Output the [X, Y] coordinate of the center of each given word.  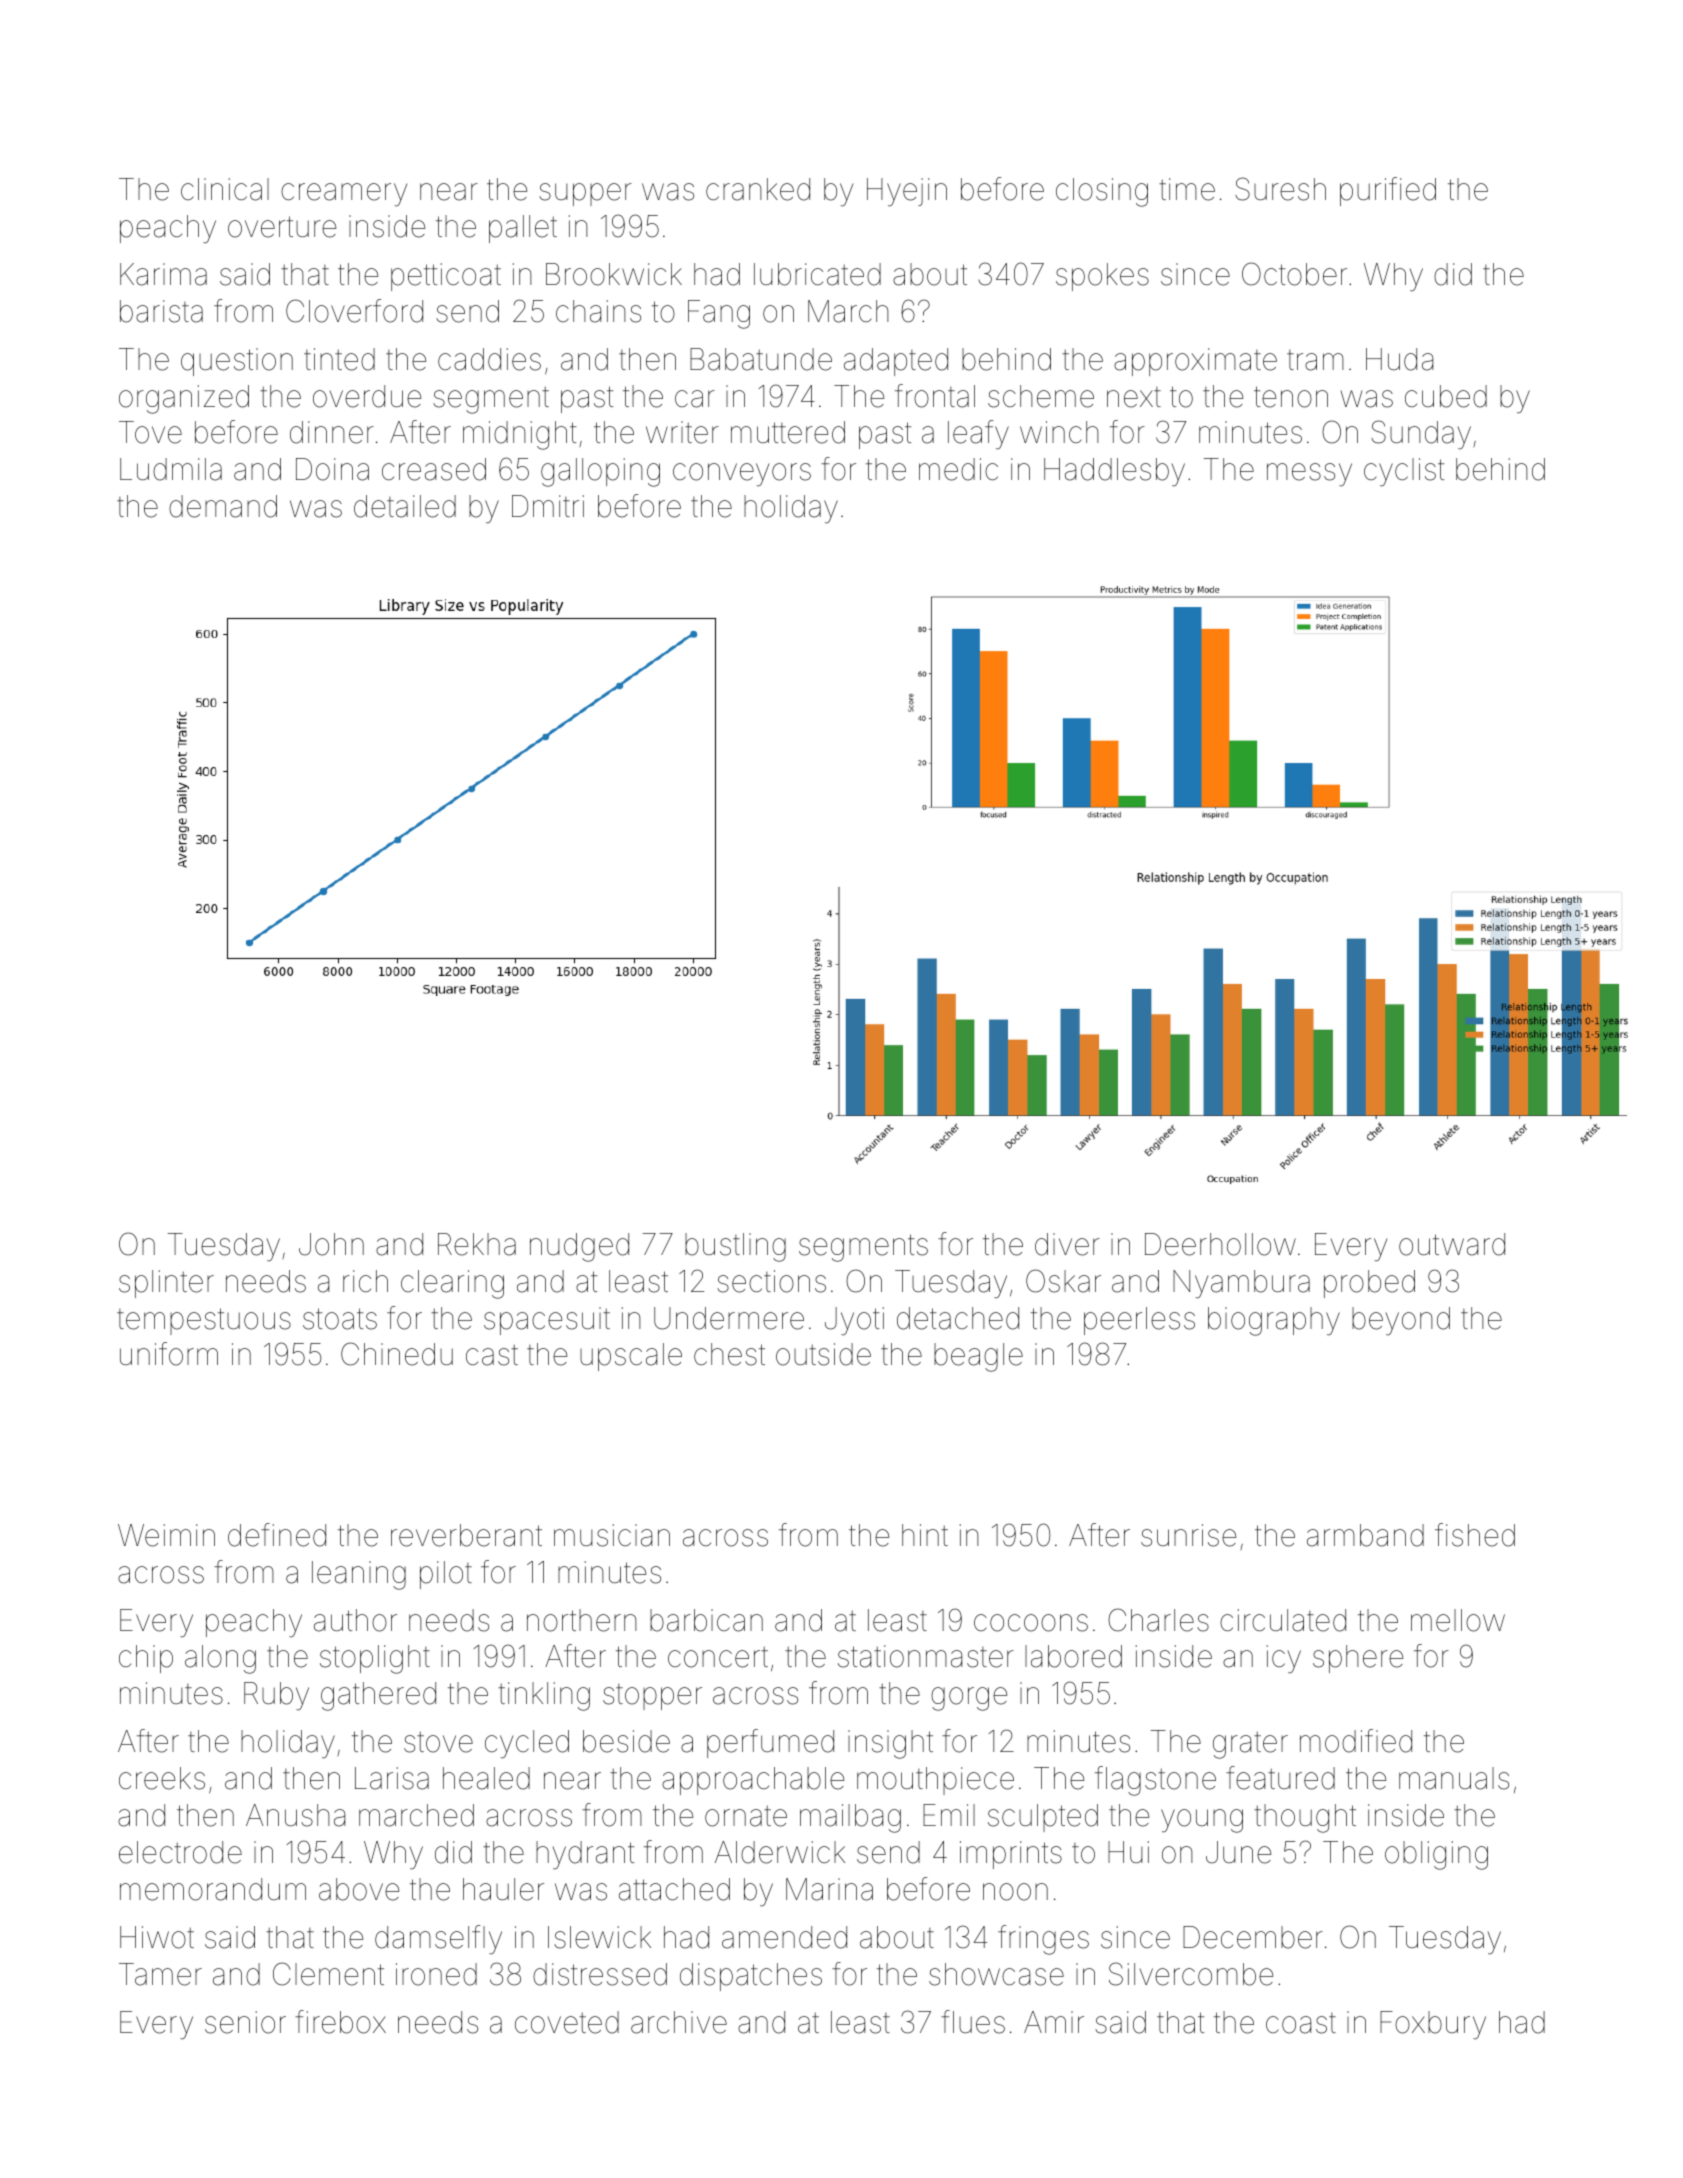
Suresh [1280, 189]
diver [1067, 1244]
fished [1475, 1535]
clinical [225, 189]
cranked [758, 189]
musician [612, 1535]
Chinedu [397, 1354]
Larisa [392, 1778]
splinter [166, 1284]
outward [1452, 1244]
